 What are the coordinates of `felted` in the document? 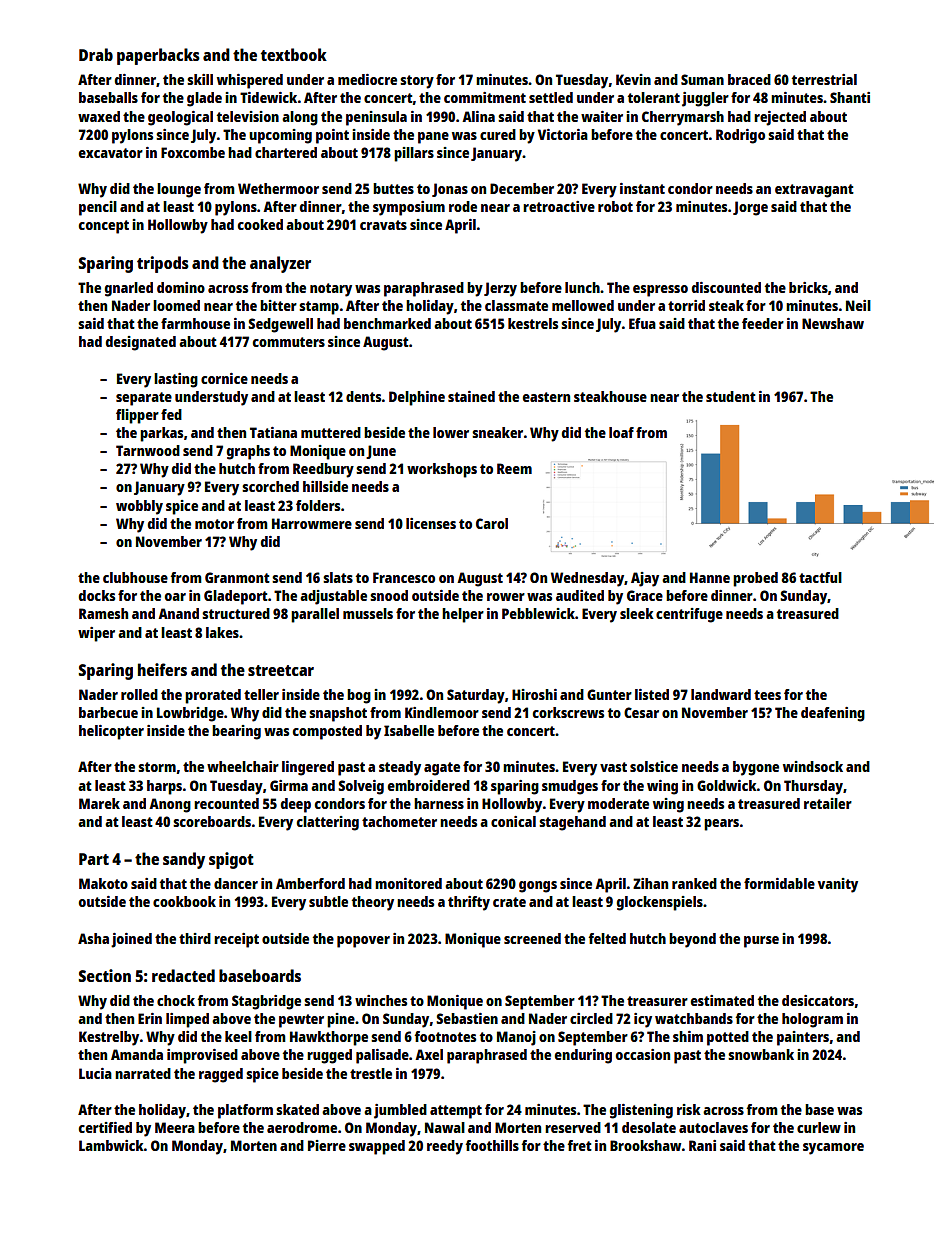 It's located at (607, 938).
